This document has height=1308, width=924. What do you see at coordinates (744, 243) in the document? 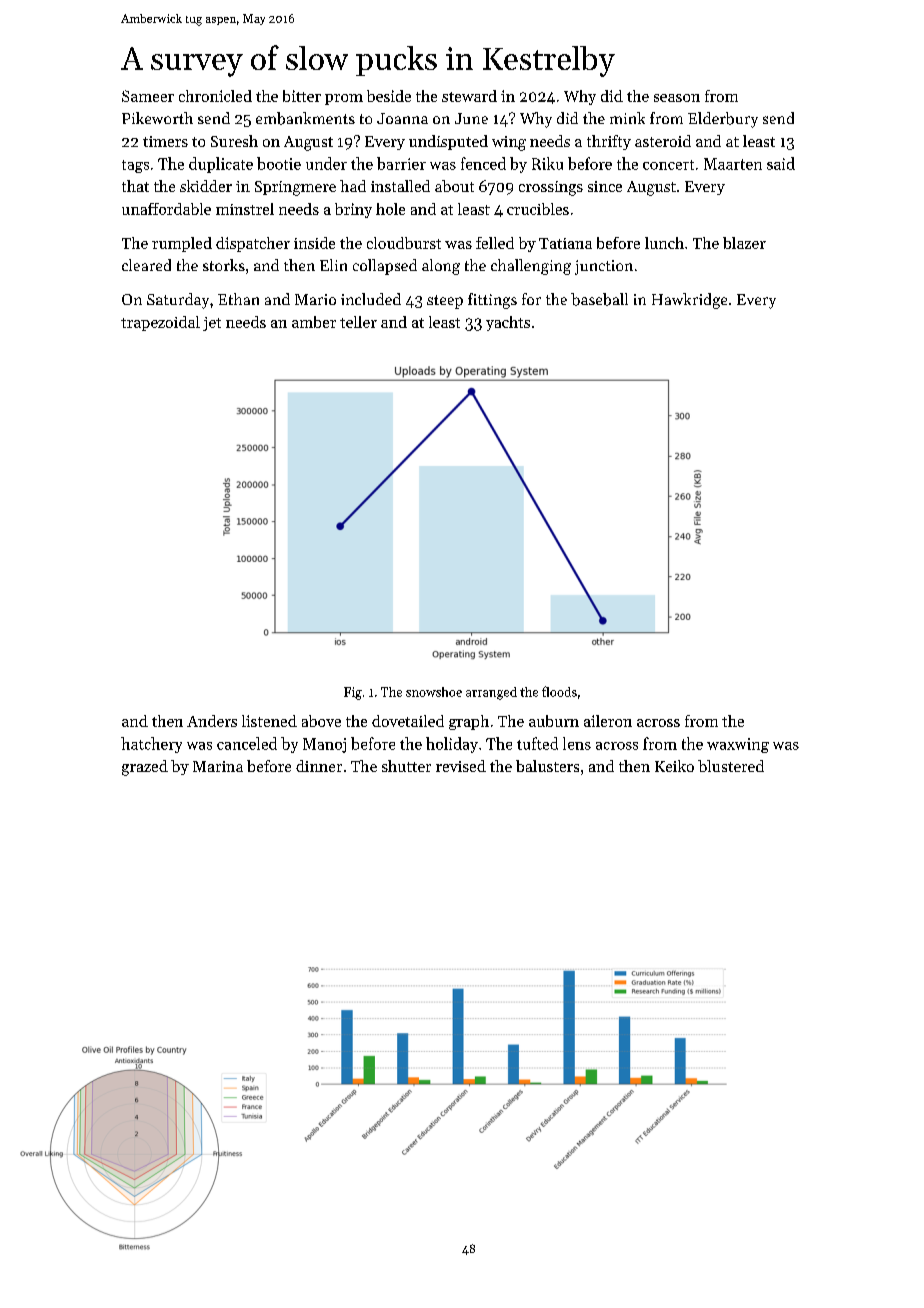
I see `blazer` at bounding box center [744, 243].
